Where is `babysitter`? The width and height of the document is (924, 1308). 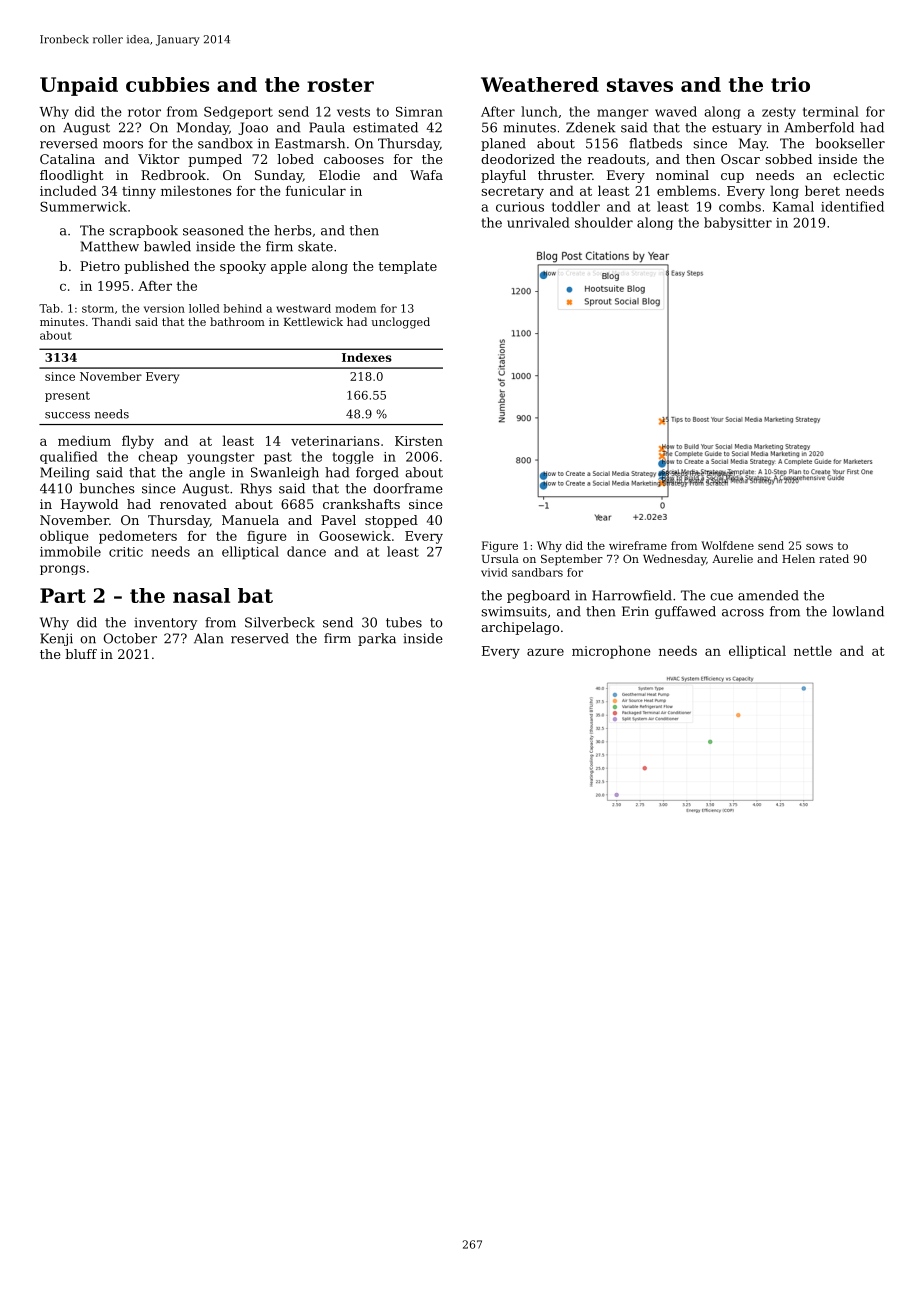 babysitter is located at coordinates (738, 223).
